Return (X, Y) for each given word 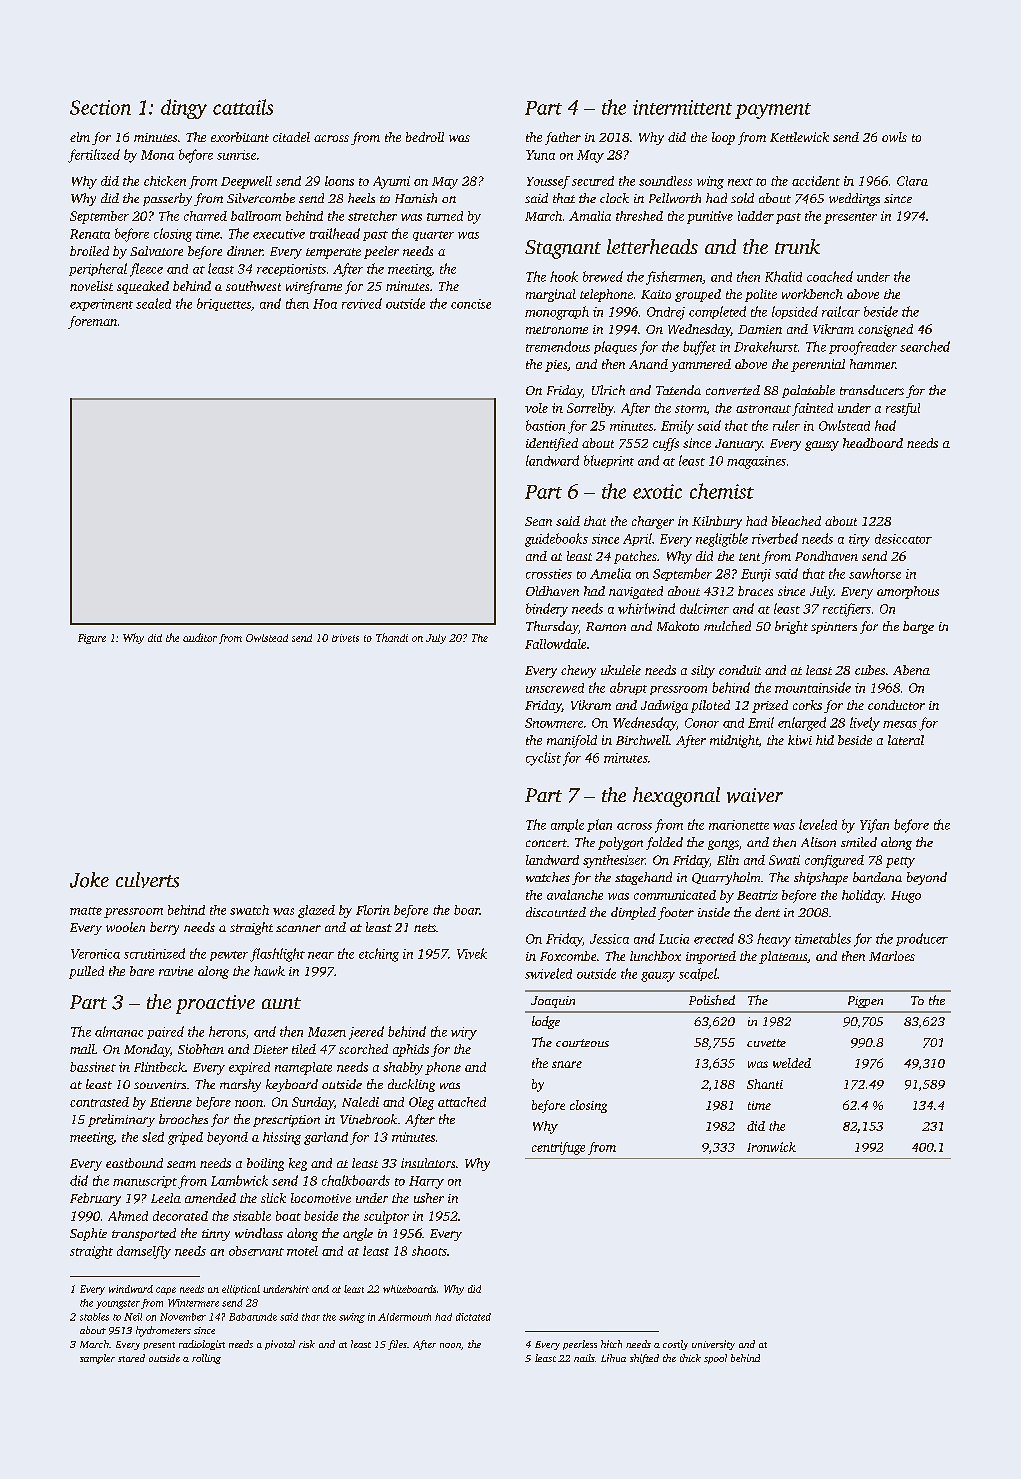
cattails (243, 107)
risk (307, 1344)
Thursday (552, 627)
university (713, 1345)
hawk (269, 971)
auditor (200, 637)
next (740, 182)
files (397, 1345)
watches (548, 877)
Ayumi (391, 182)
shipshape (821, 878)
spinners (834, 628)
